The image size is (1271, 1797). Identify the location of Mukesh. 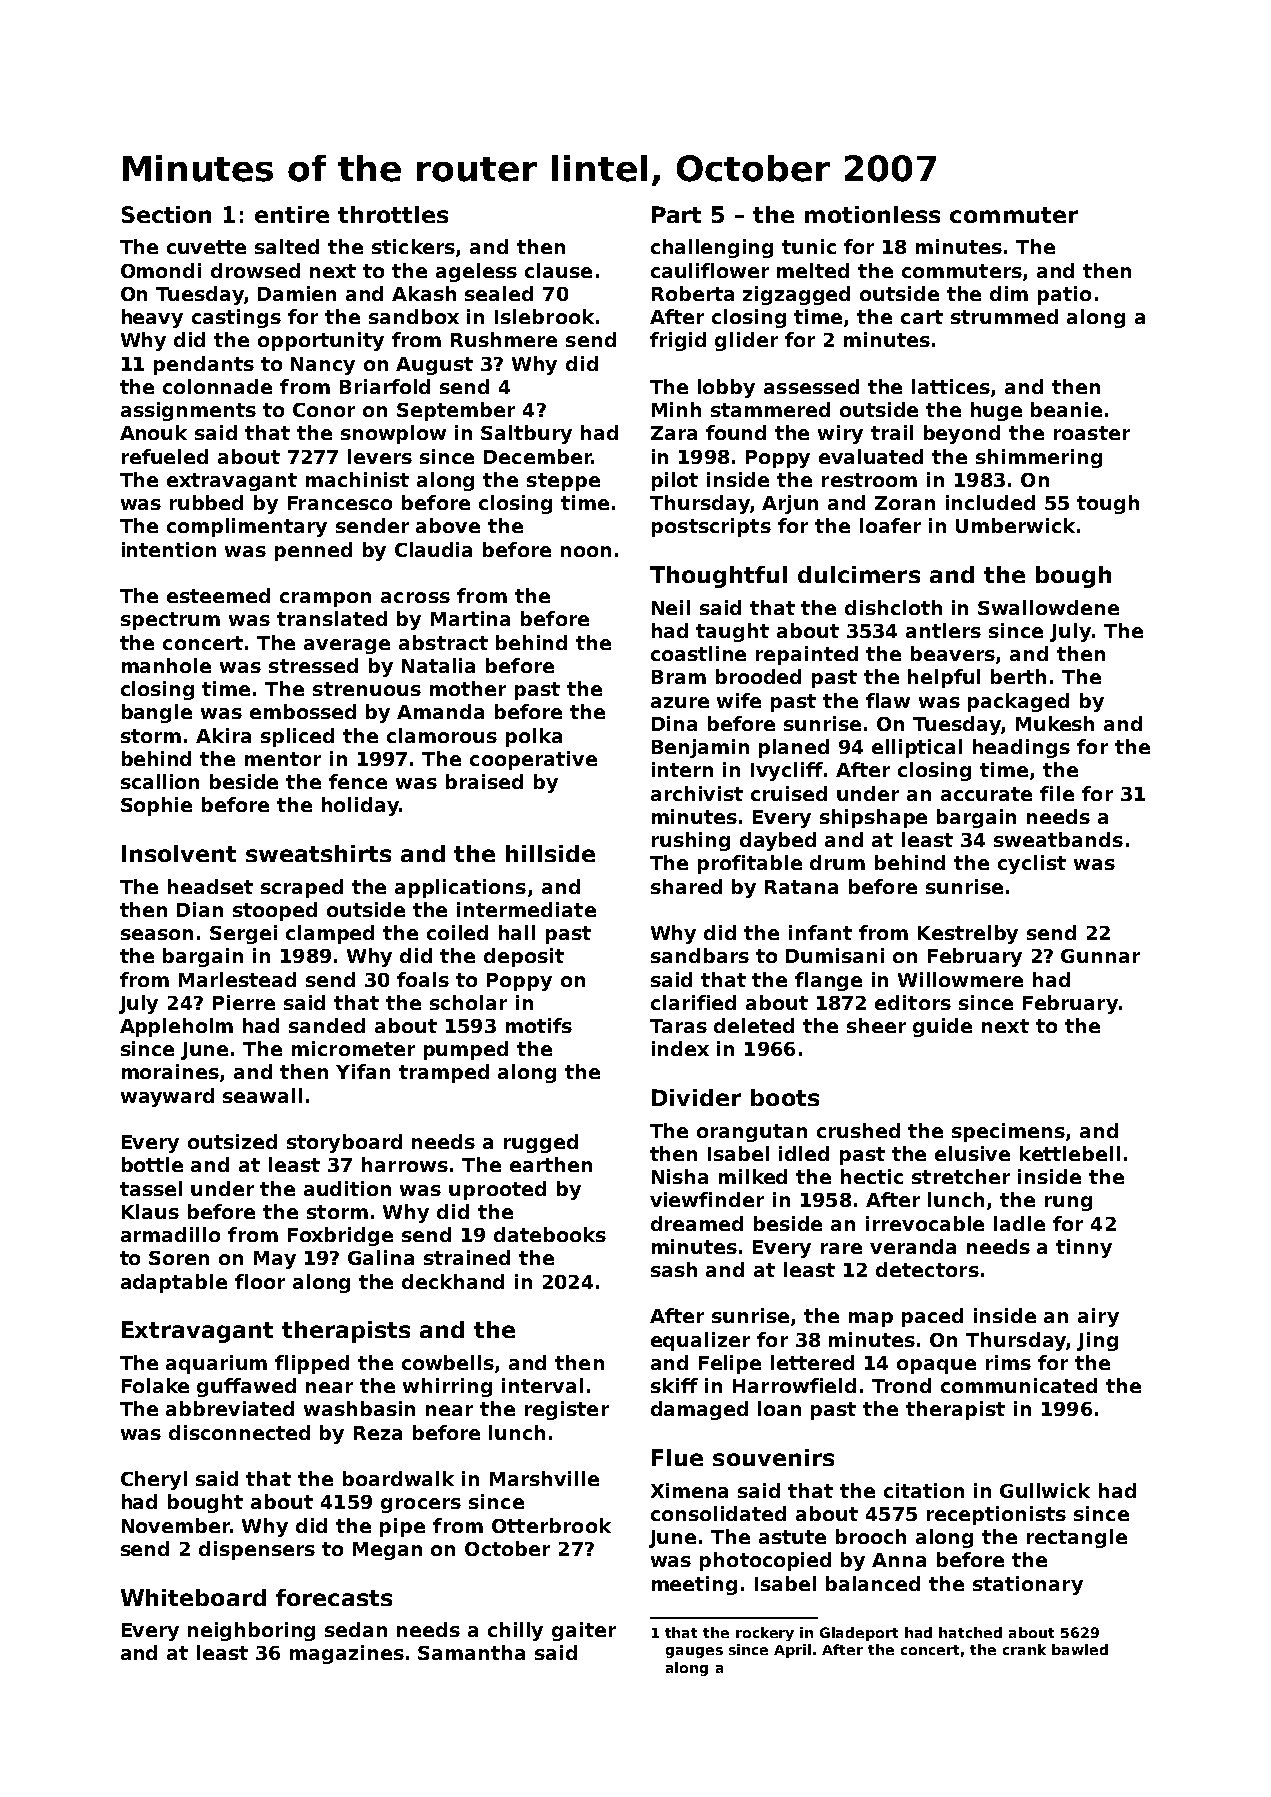
(1055, 723).
